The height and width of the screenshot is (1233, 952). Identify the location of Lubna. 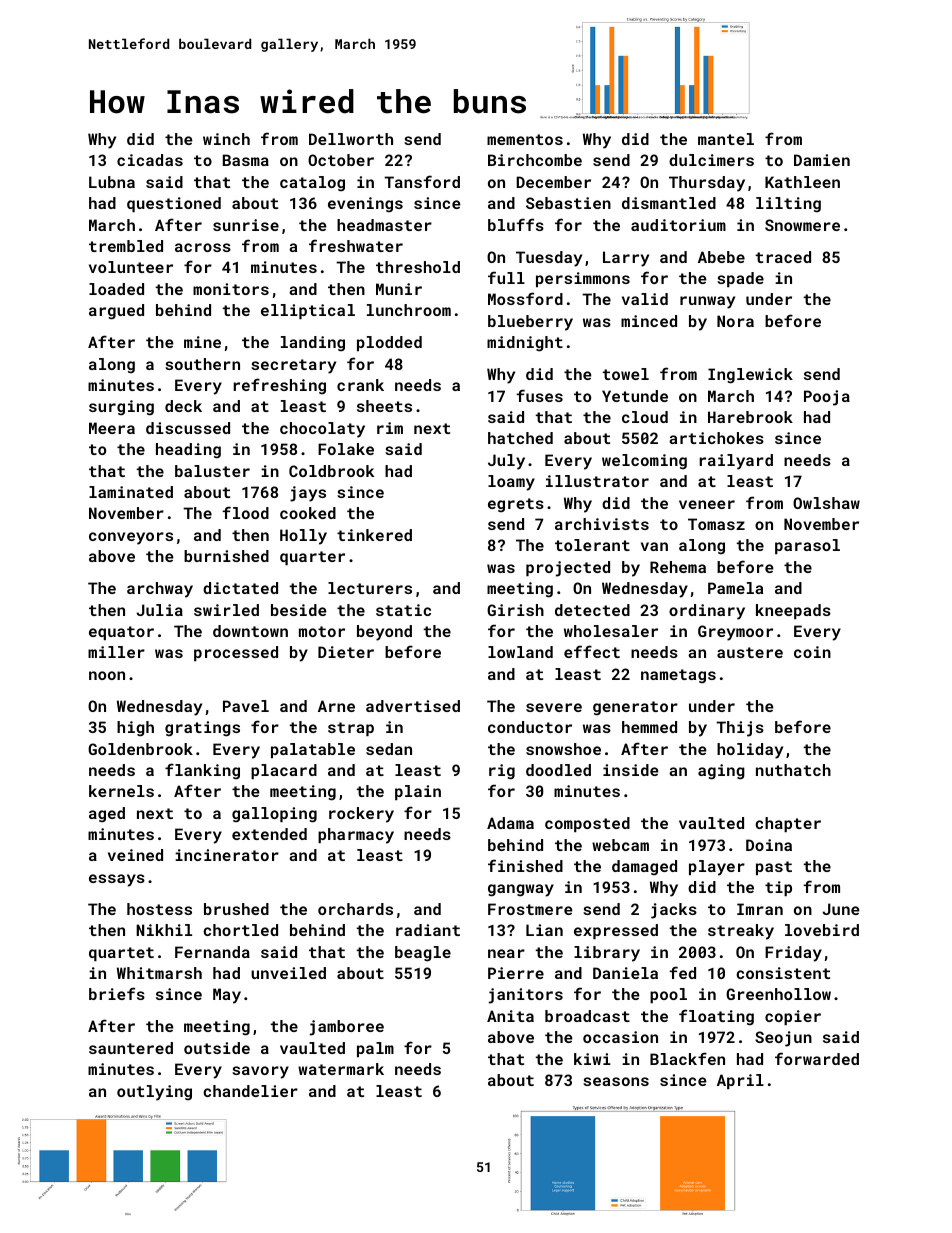
(112, 182).
